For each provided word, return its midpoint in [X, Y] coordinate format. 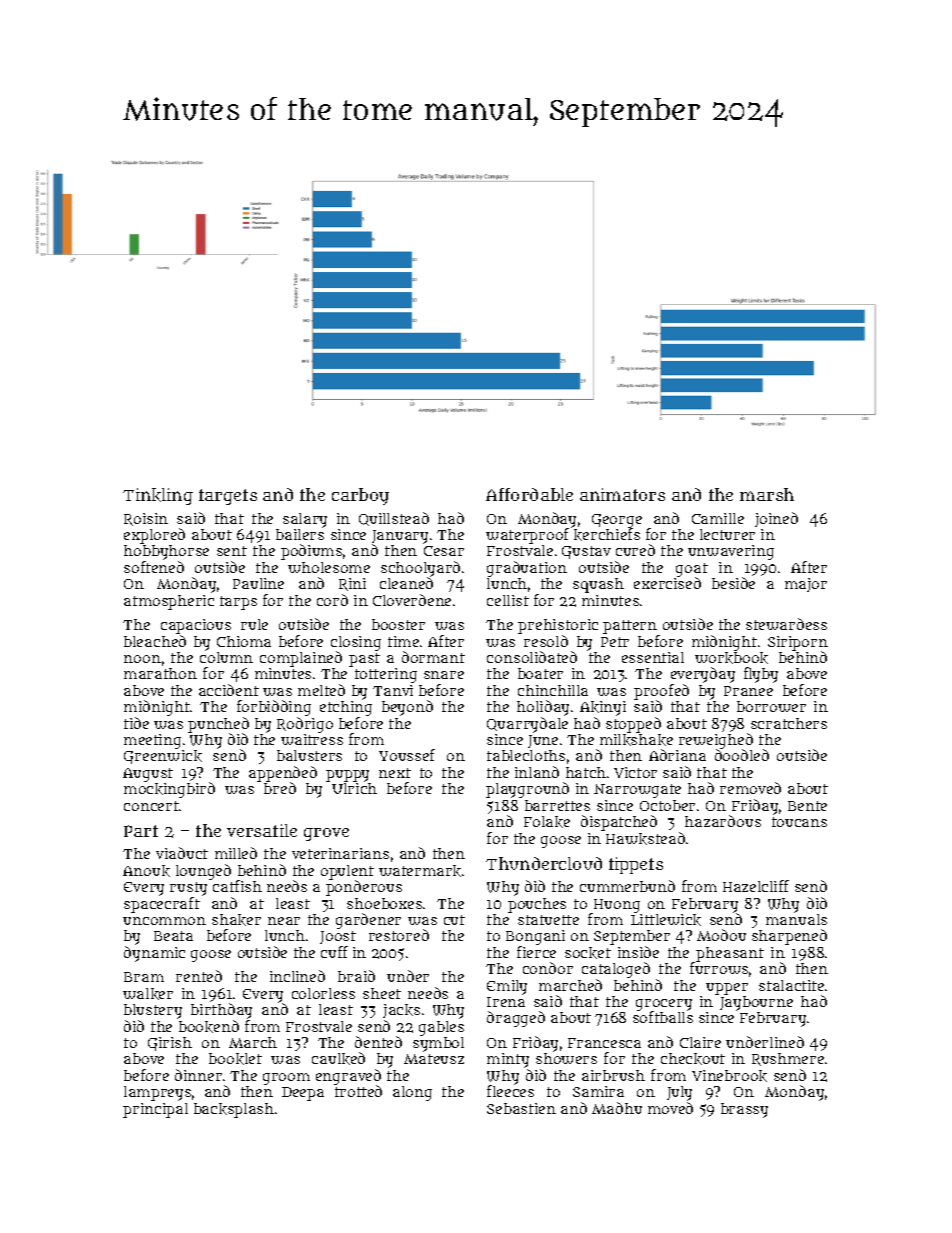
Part [141, 831]
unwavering [731, 552]
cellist [508, 600]
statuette [548, 920]
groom [286, 1079]
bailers [300, 534]
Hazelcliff [756, 886]
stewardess [786, 624]
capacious [196, 626]
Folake [547, 822]
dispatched [619, 823]
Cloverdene [412, 600]
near [284, 921]
